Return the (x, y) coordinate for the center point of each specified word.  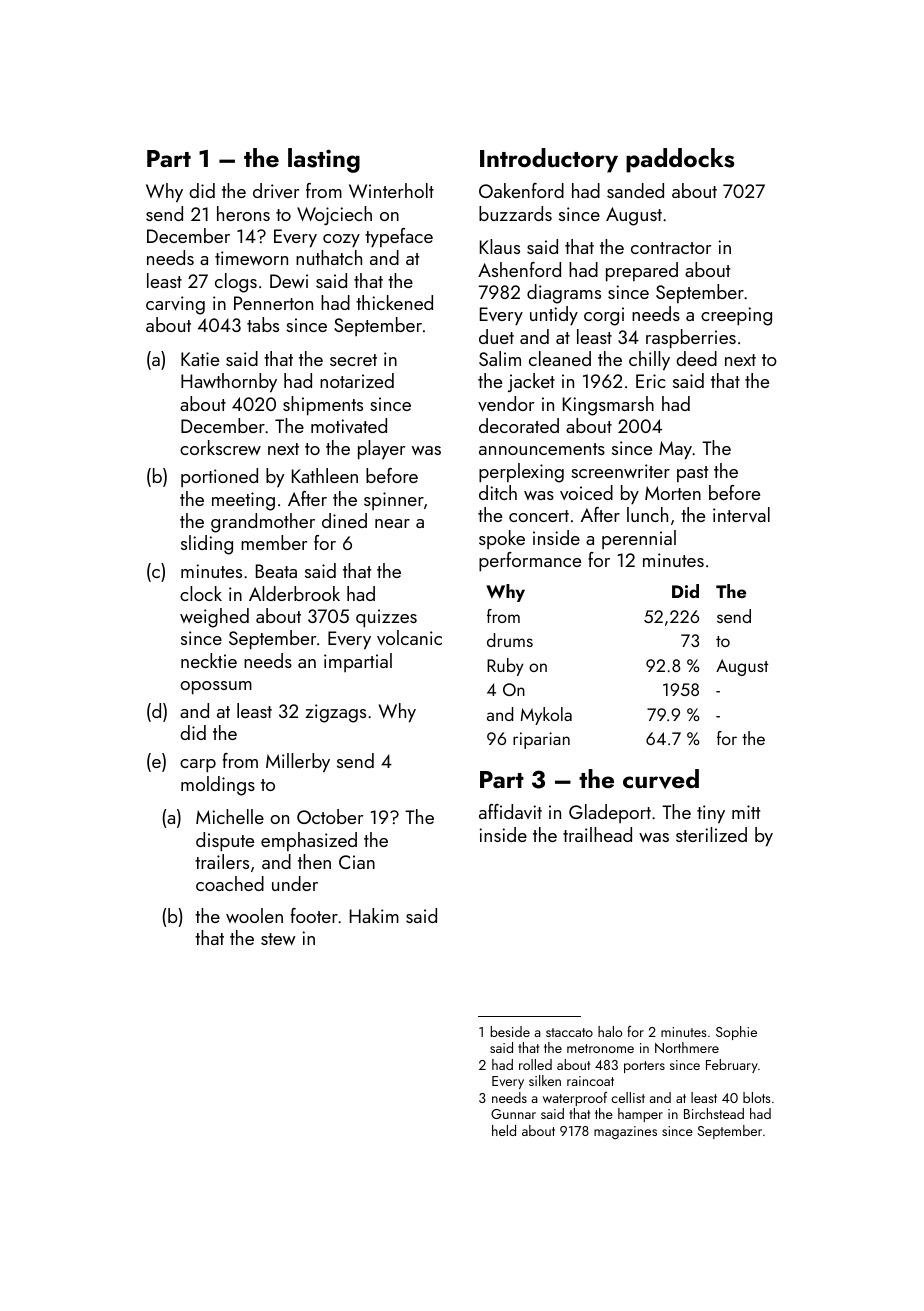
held (504, 1130)
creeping (736, 316)
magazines (625, 1133)
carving (175, 305)
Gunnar (513, 1114)
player (381, 450)
